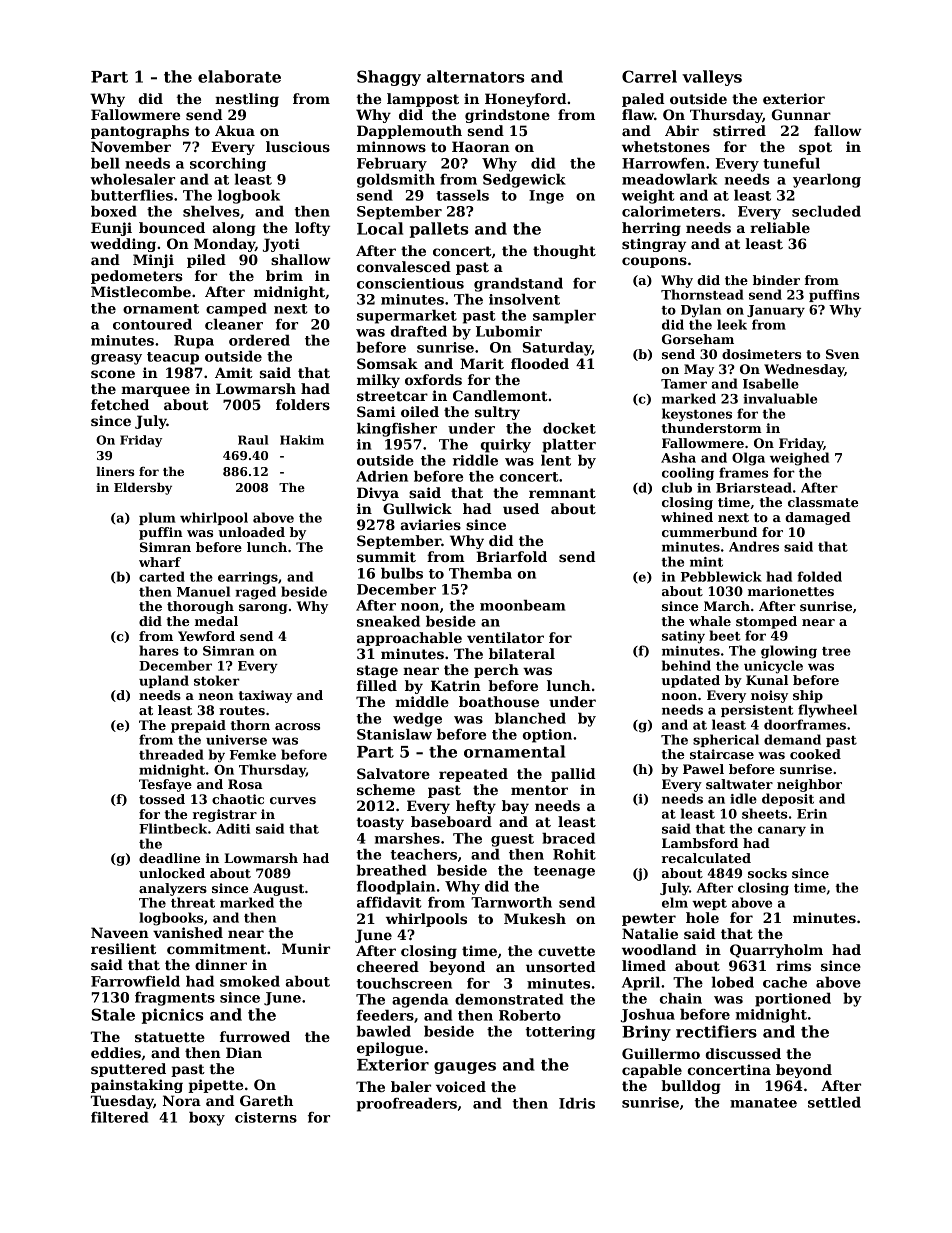 Image resolution: width=952 pixels, height=1233 pixels. What do you see at coordinates (266, 1117) in the page?
I see `cisterns` at bounding box center [266, 1117].
